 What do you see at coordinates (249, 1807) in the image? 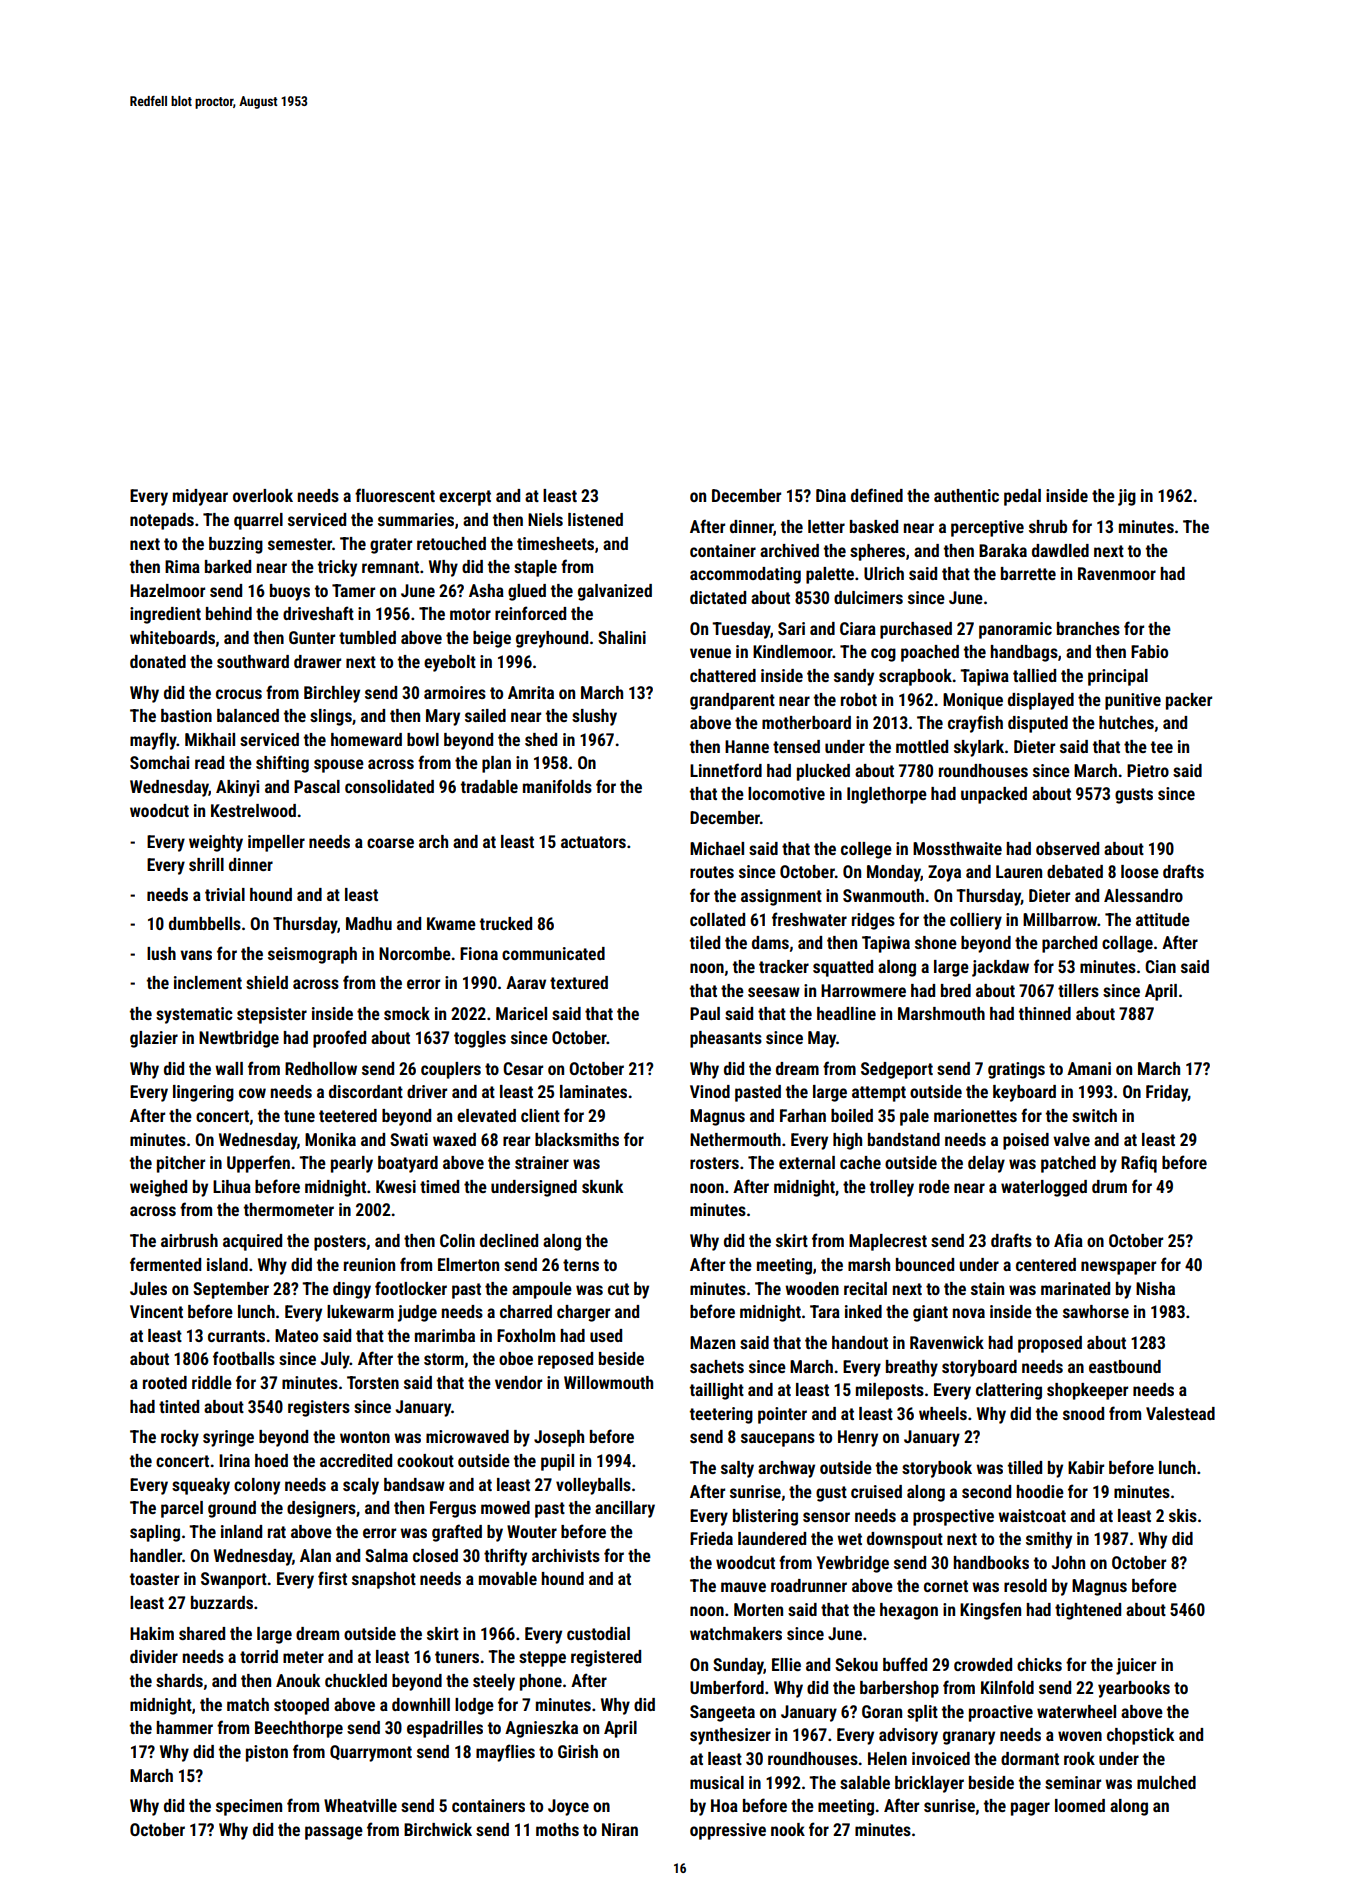
I see `specimen` at bounding box center [249, 1807].
